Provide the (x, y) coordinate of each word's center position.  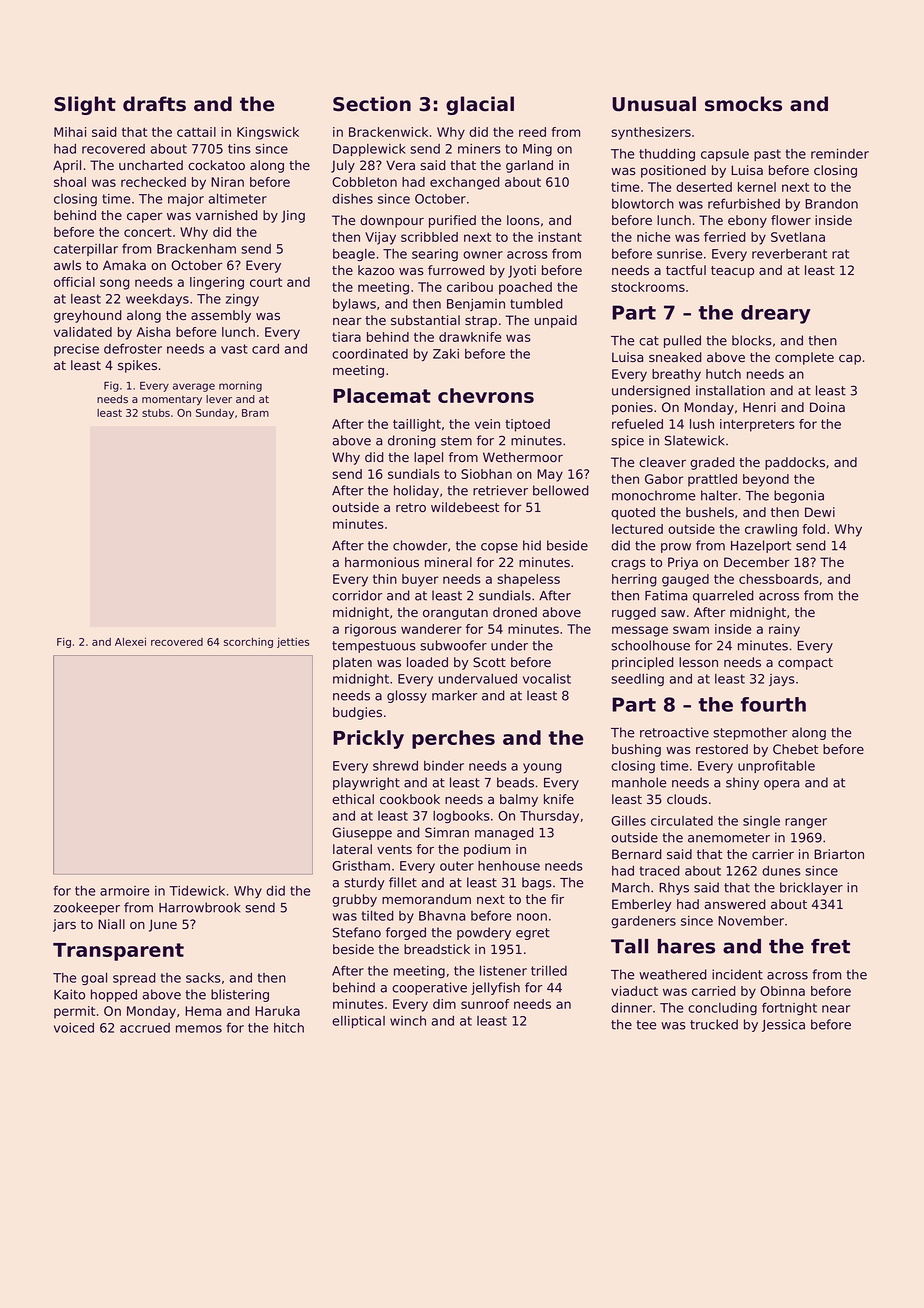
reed (532, 132)
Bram (255, 413)
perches (453, 739)
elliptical (358, 1022)
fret (830, 946)
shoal (70, 182)
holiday (416, 491)
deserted (704, 187)
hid (532, 545)
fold (813, 529)
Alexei (130, 642)
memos (199, 1029)
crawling (771, 530)
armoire (124, 891)
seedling (637, 680)
